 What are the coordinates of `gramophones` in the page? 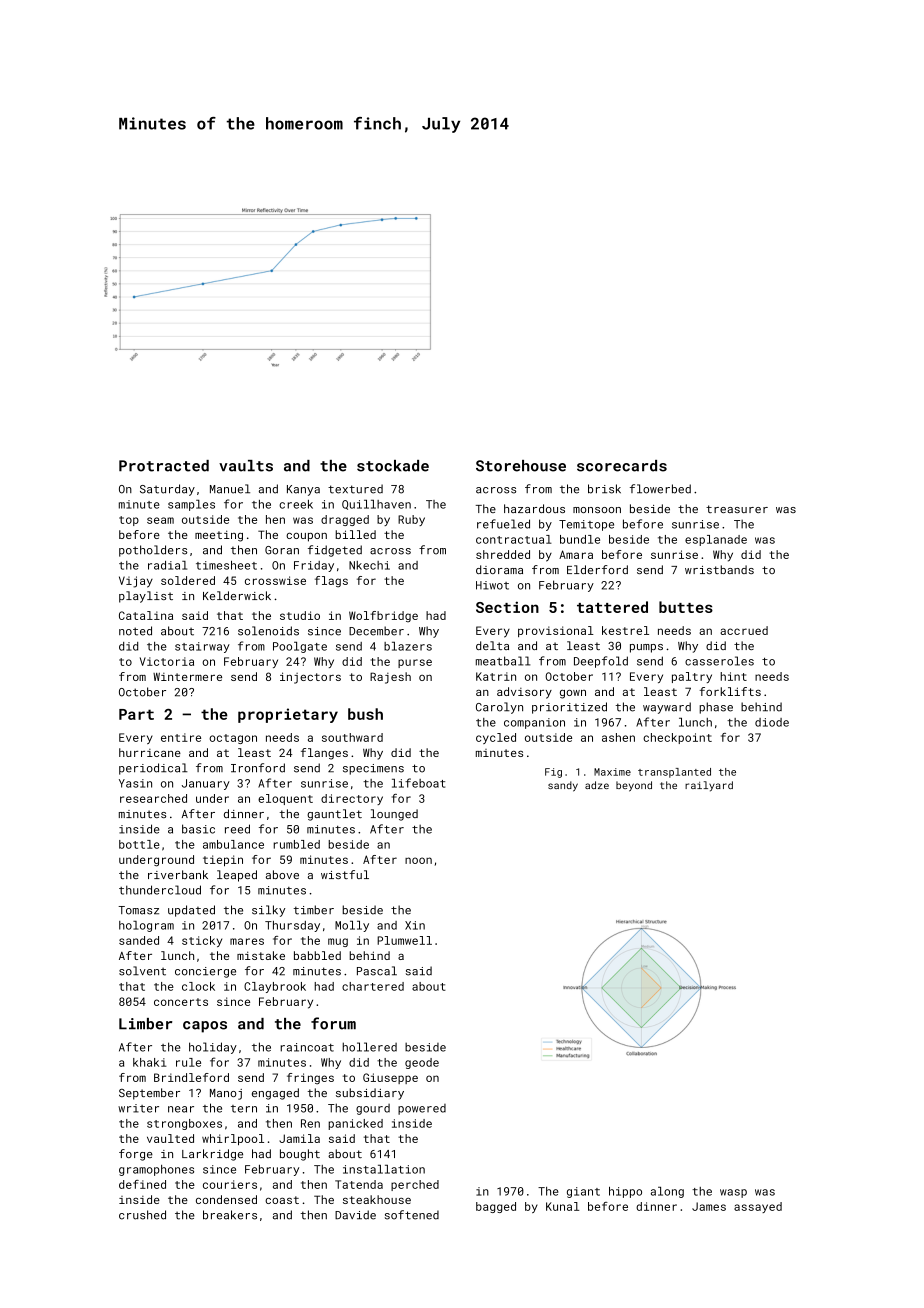 It's located at (156, 1170).
